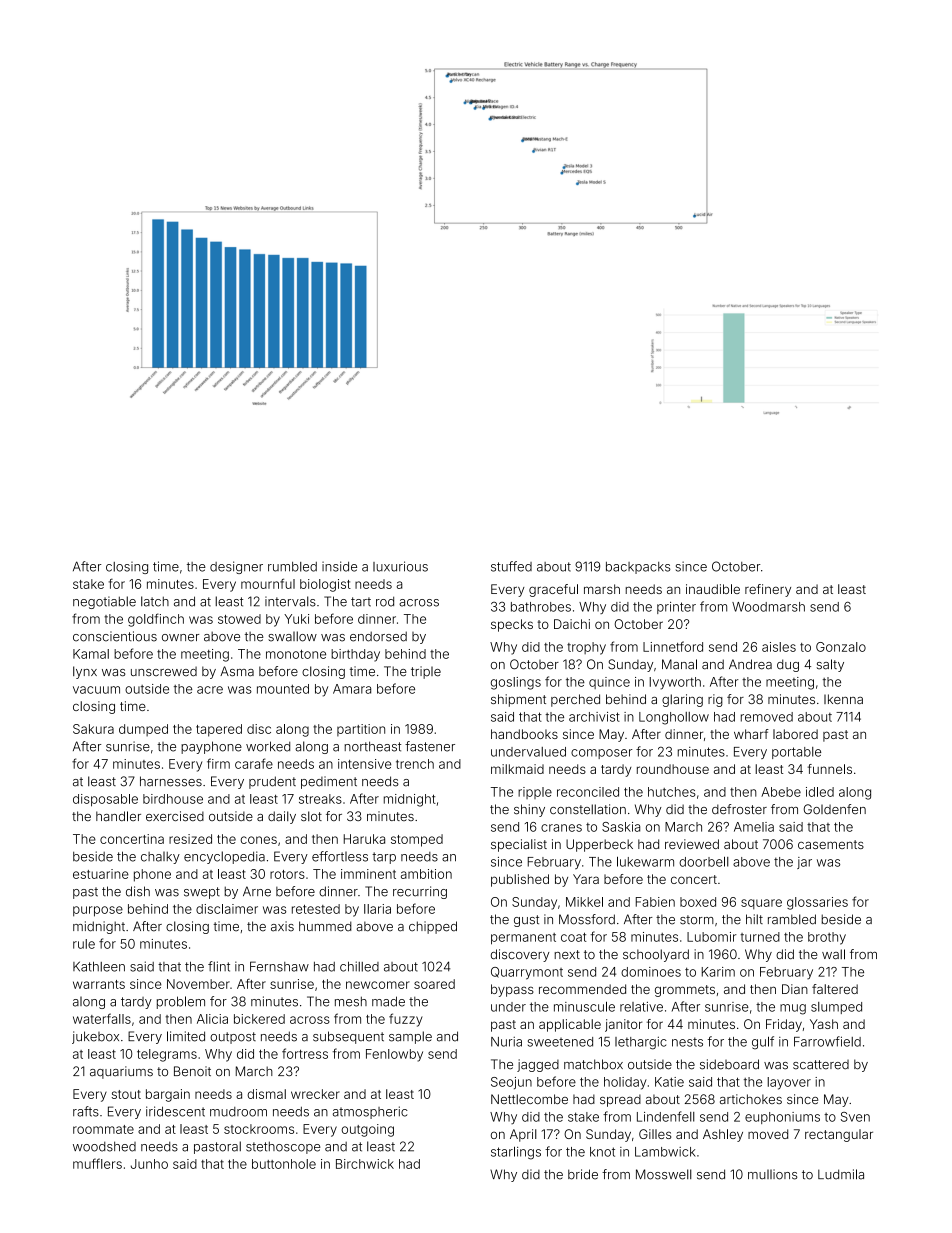  What do you see at coordinates (219, 966) in the screenshot?
I see `flint` at bounding box center [219, 966].
